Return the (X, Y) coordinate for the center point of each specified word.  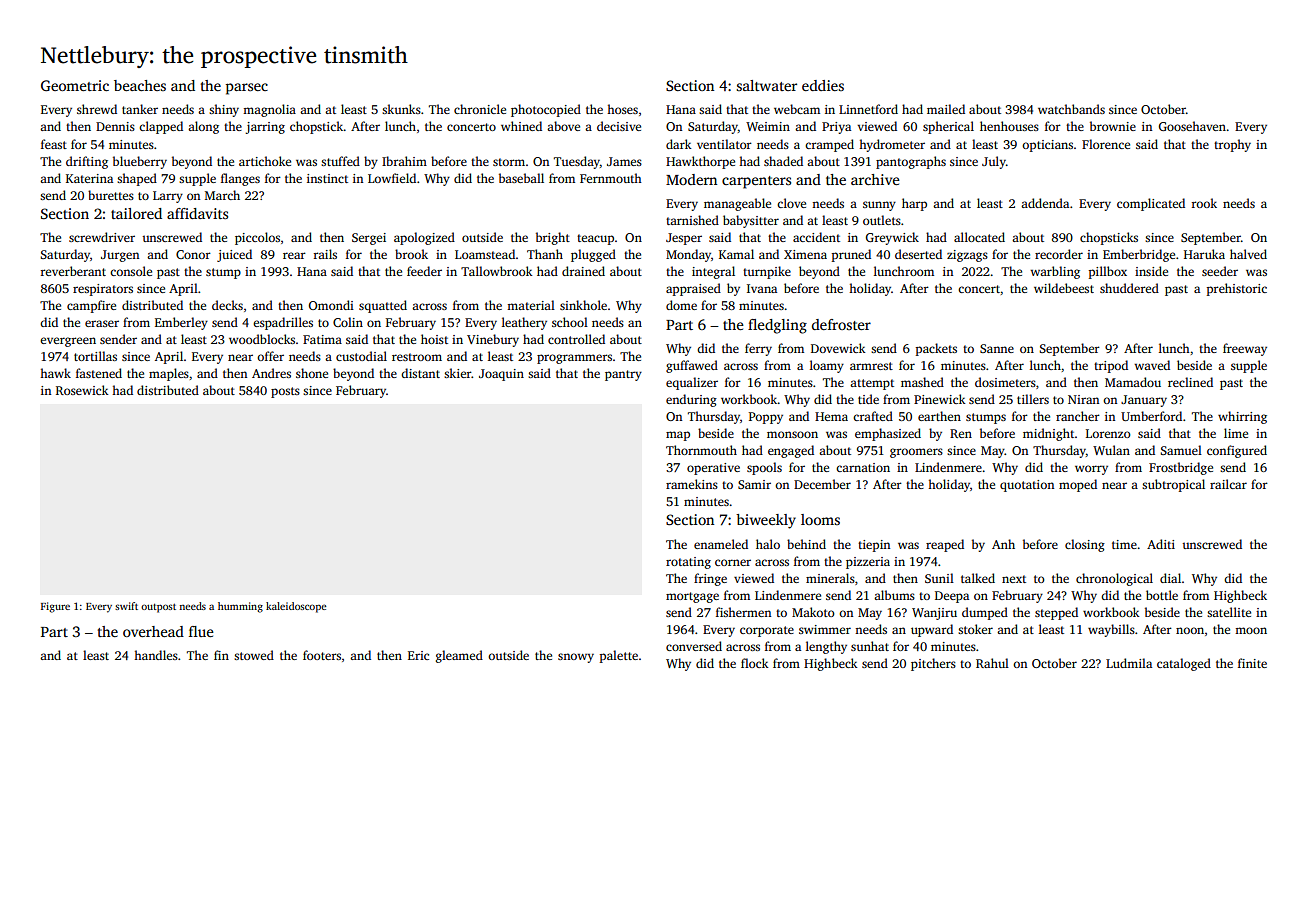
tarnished (692, 220)
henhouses (1009, 126)
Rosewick (82, 390)
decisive (619, 126)
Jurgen (120, 256)
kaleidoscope (296, 607)
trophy (1232, 145)
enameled (721, 544)
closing (1085, 545)
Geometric (75, 85)
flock (755, 663)
